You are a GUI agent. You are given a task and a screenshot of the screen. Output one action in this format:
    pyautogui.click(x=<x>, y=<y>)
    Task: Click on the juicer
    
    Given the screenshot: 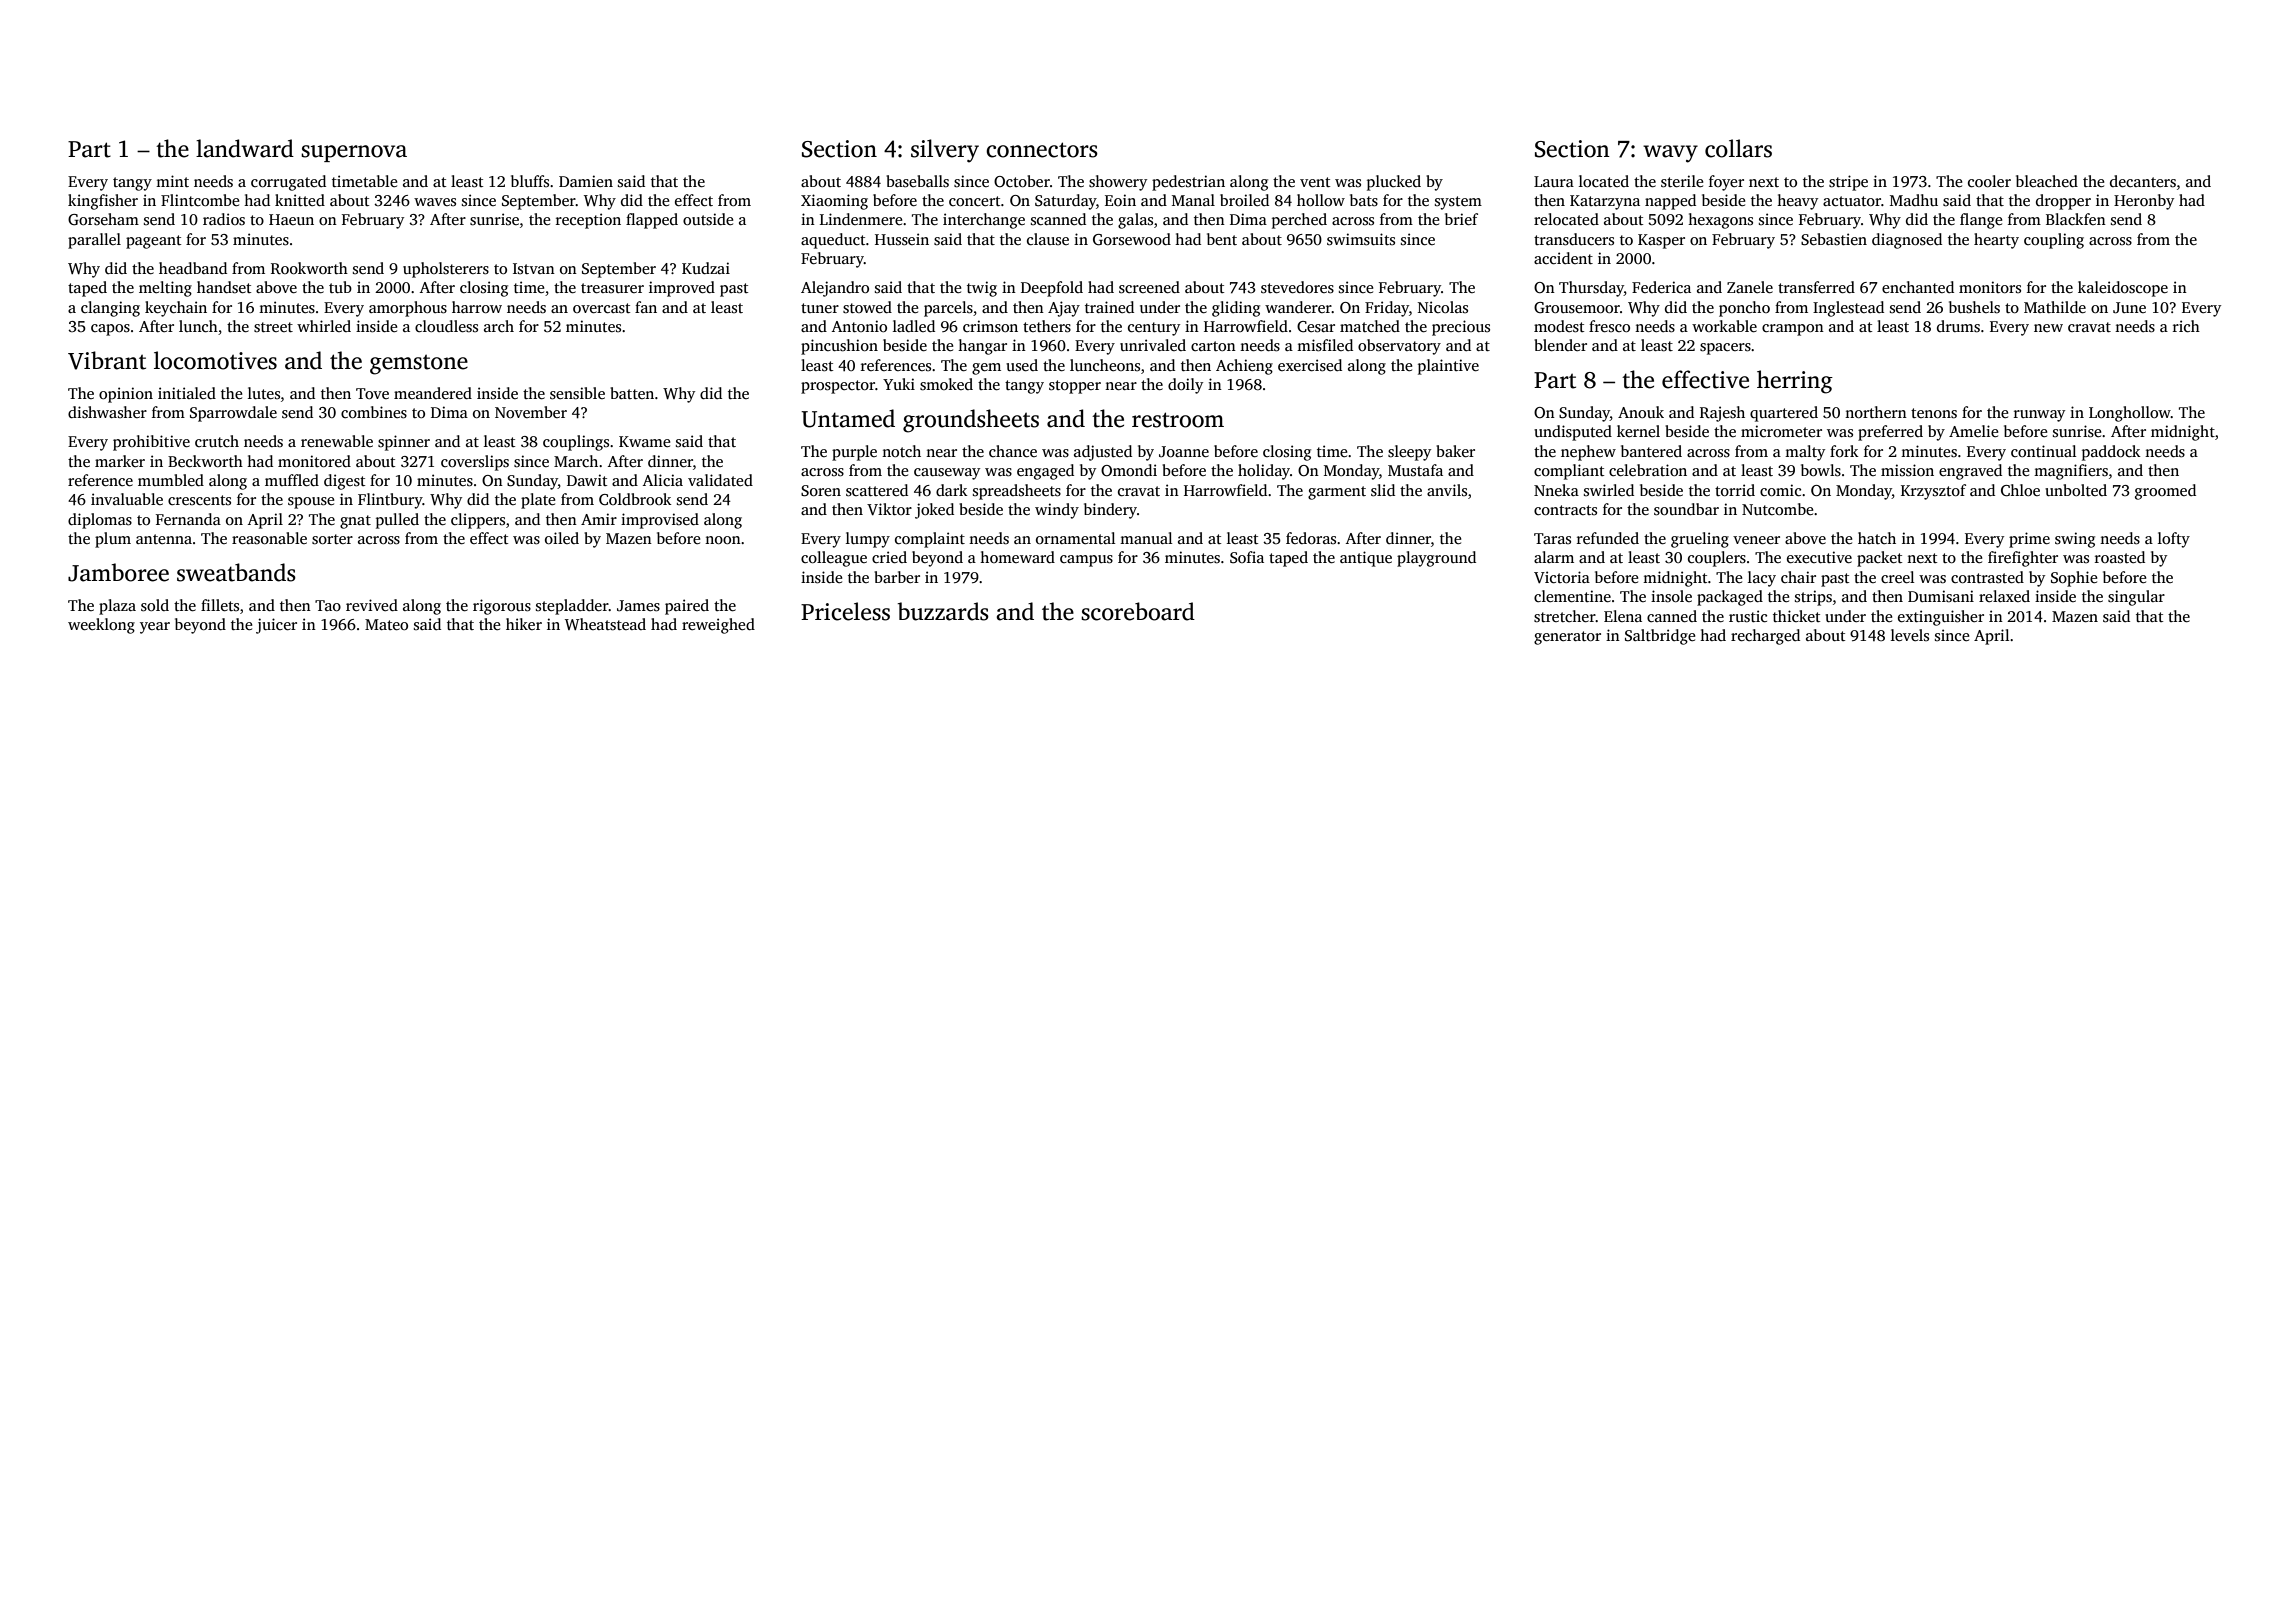 What is the action you would take?
    pyautogui.click(x=276, y=626)
